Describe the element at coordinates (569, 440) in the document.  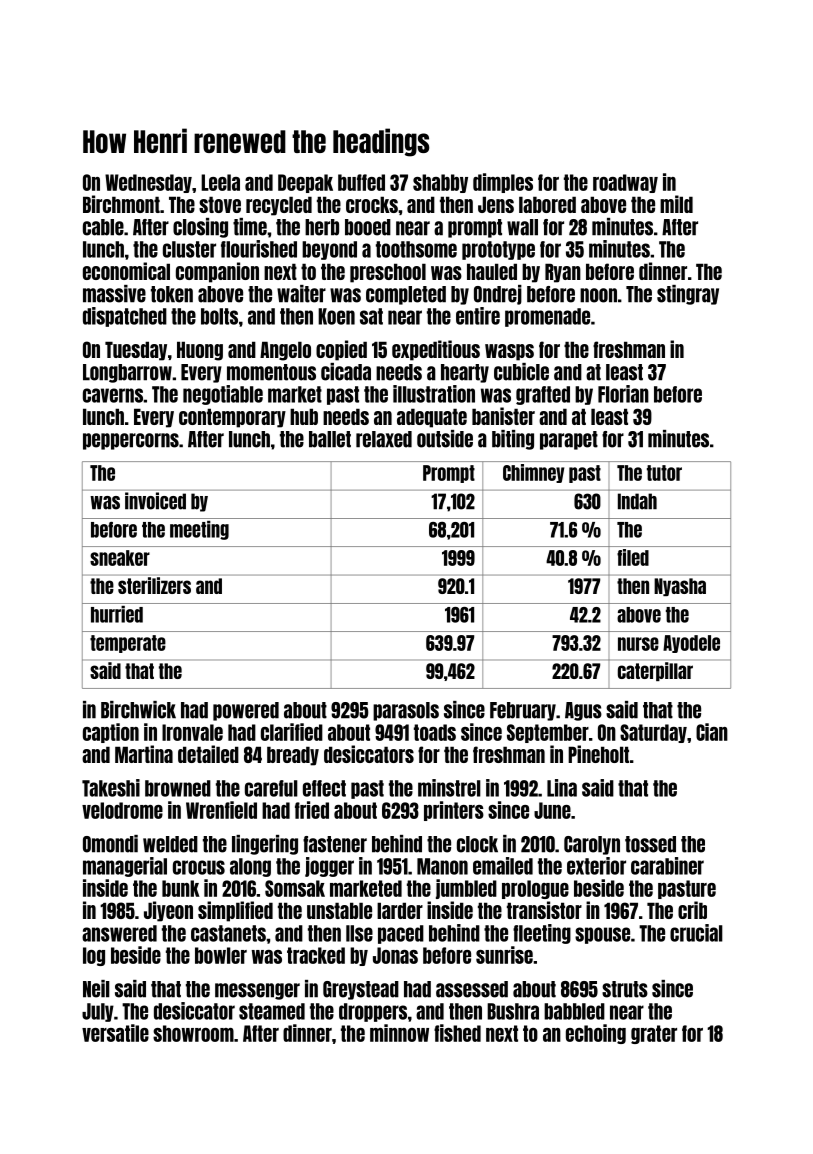
I see `parapet` at that location.
